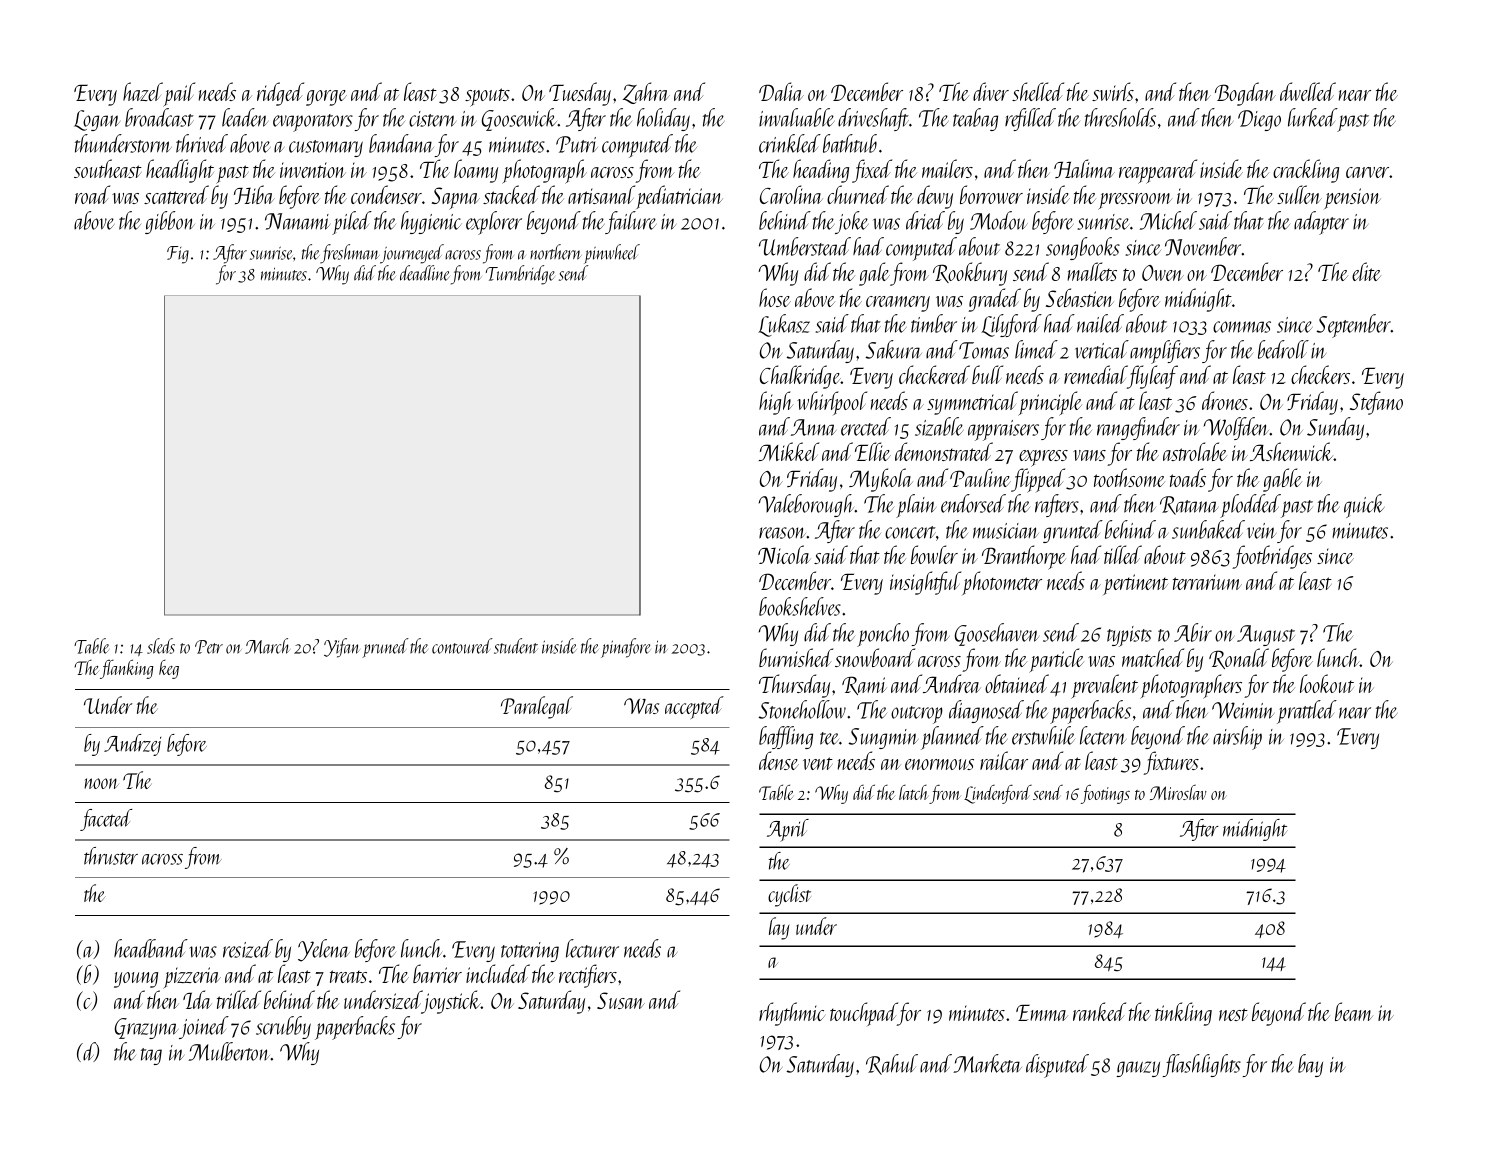  What do you see at coordinates (297, 221) in the image?
I see `Nanami` at bounding box center [297, 221].
